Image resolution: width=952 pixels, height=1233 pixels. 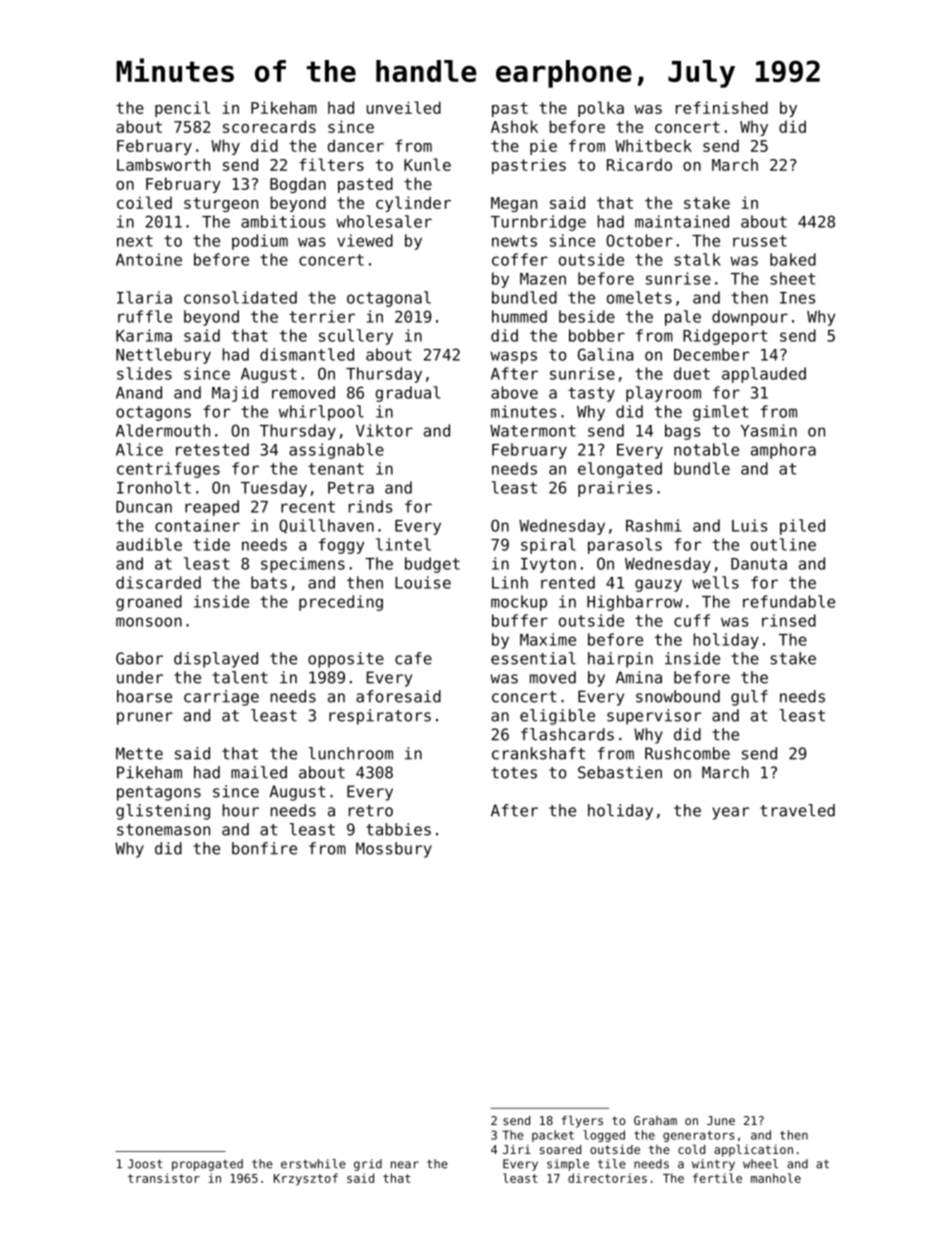 What do you see at coordinates (607, 1178) in the image?
I see `directories` at bounding box center [607, 1178].
